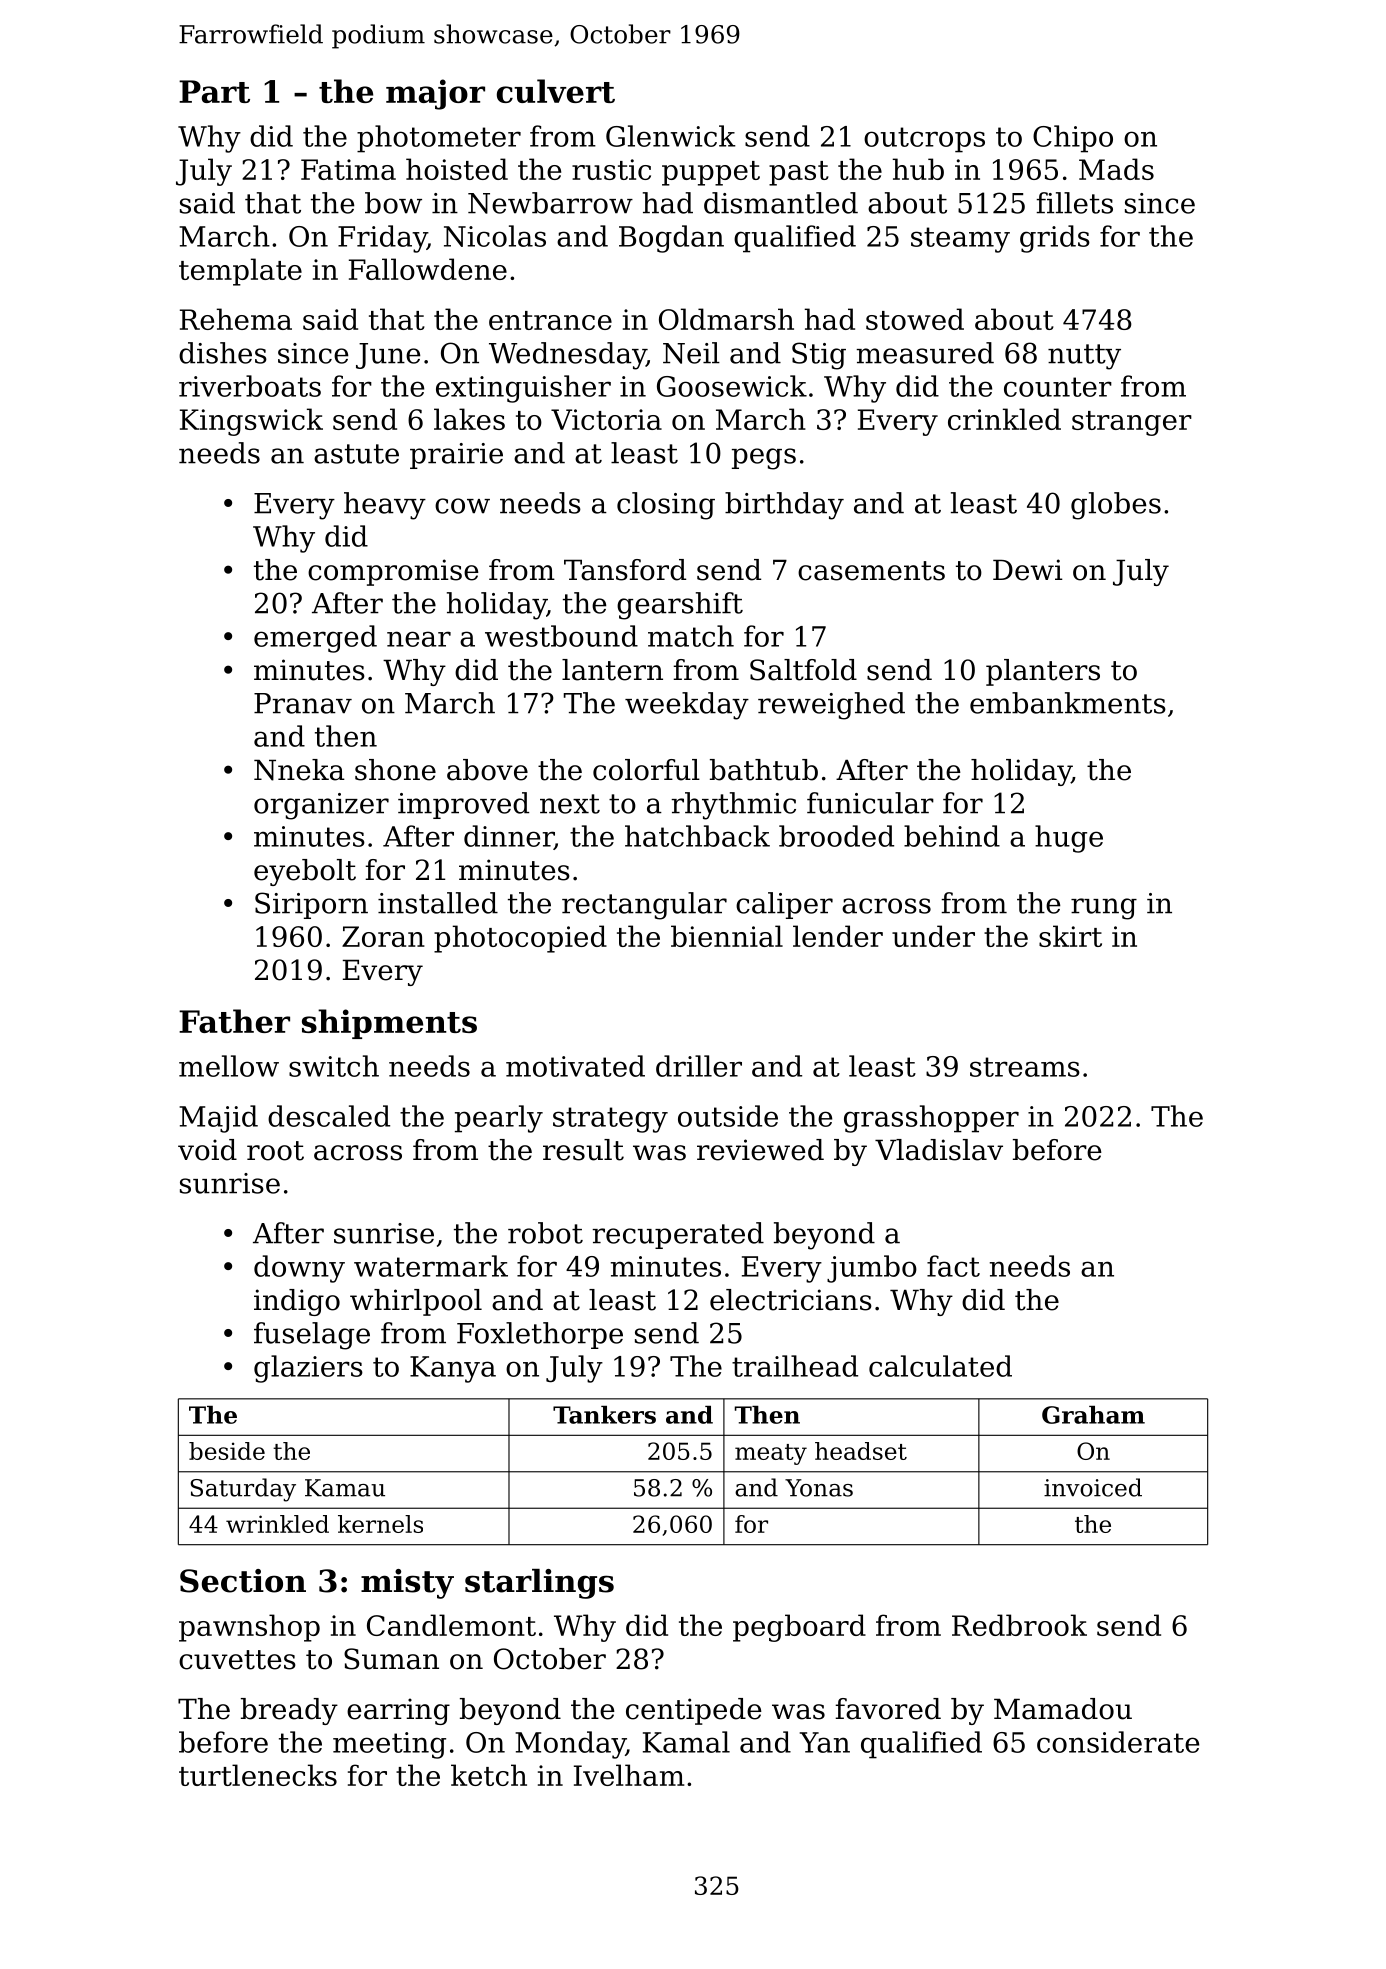  What do you see at coordinates (214, 91) in the screenshot?
I see `Part` at bounding box center [214, 91].
